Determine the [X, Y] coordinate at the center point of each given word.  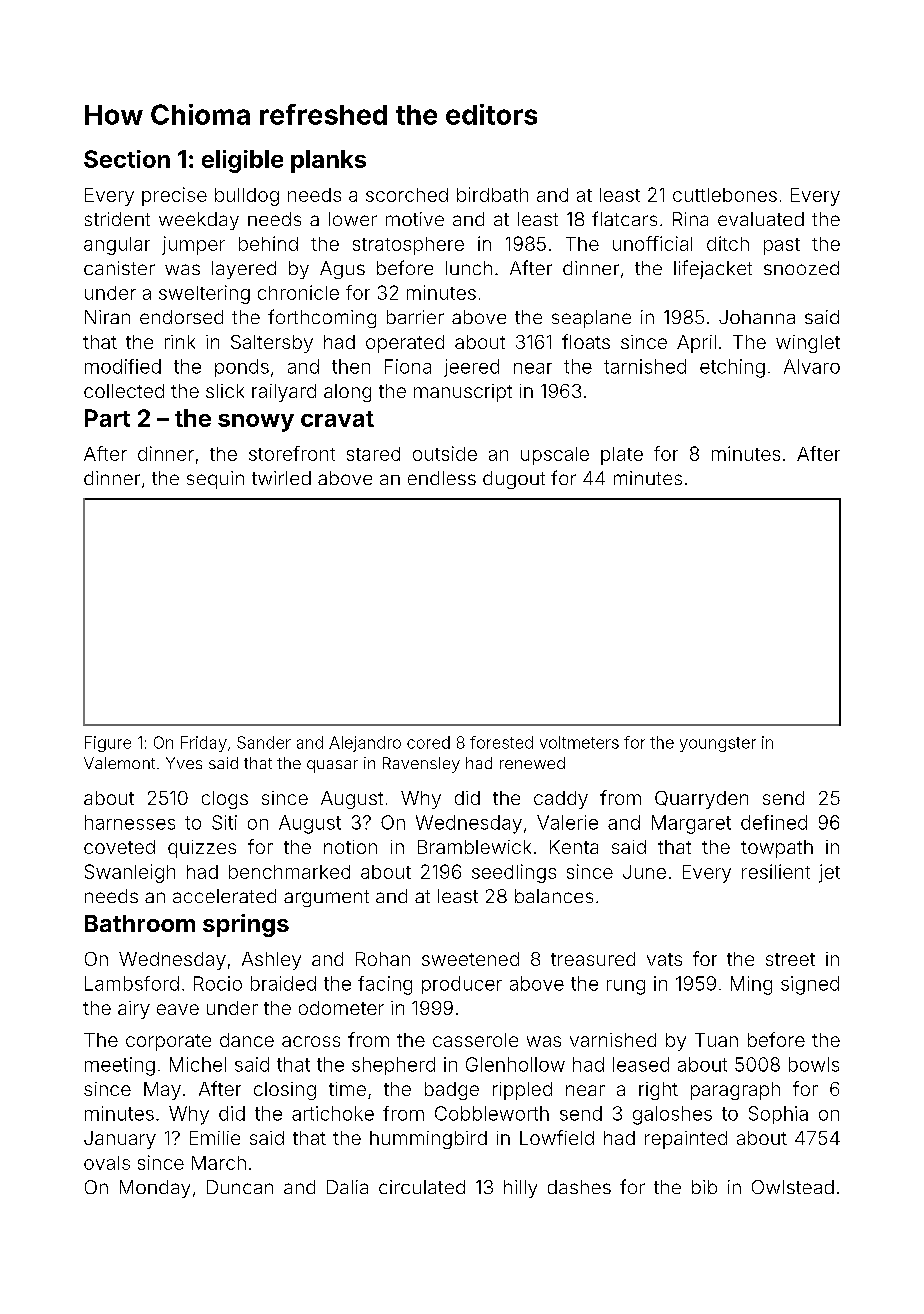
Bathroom [140, 923]
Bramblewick [474, 847]
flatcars [624, 218]
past [782, 246]
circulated [422, 1187]
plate [622, 456]
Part [107, 418]
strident [117, 219]
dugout [514, 480]
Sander [264, 742]
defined [774, 822]
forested [501, 742]
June [644, 872]
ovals [107, 1163]
